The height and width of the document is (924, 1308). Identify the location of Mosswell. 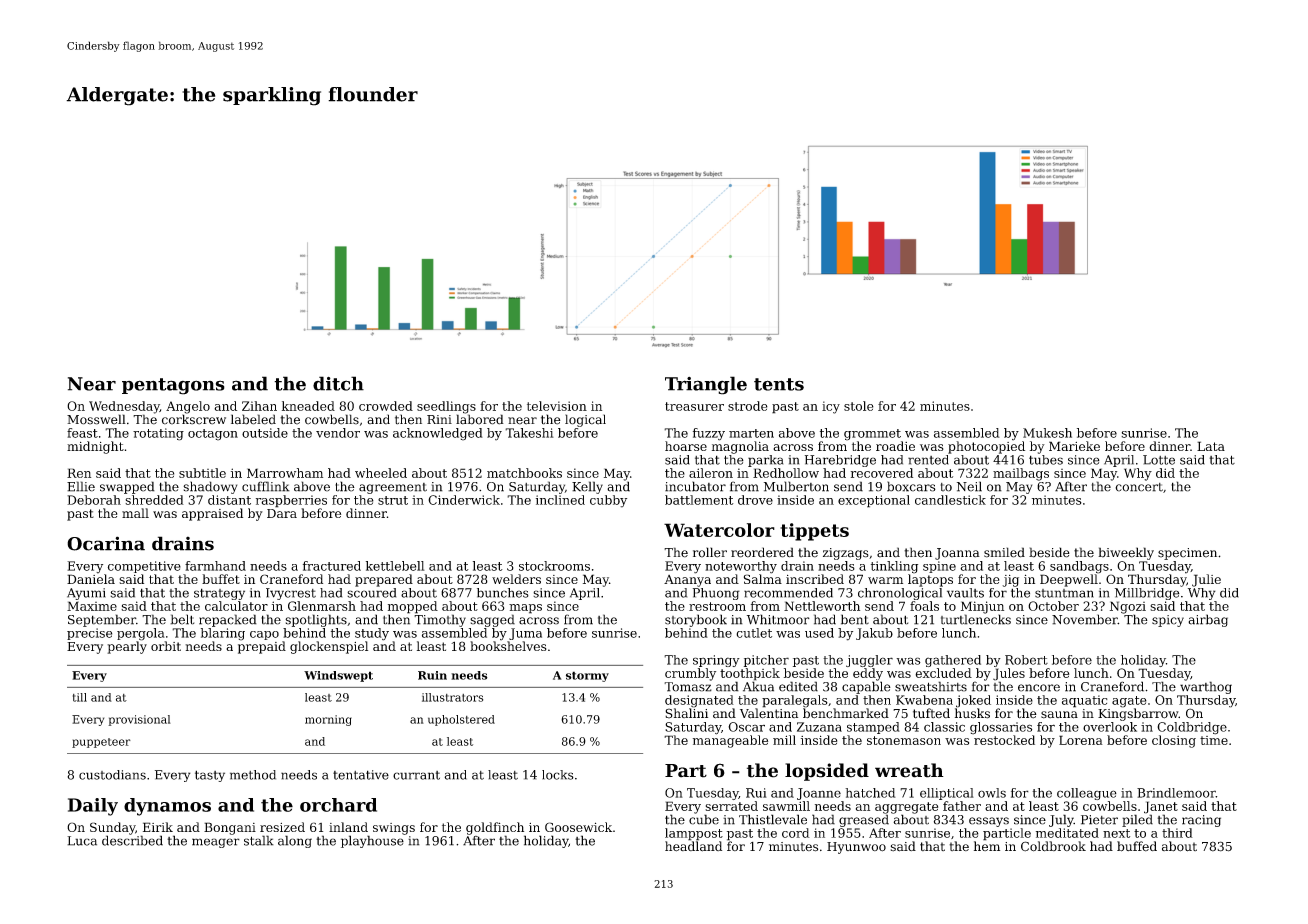
(96, 419).
